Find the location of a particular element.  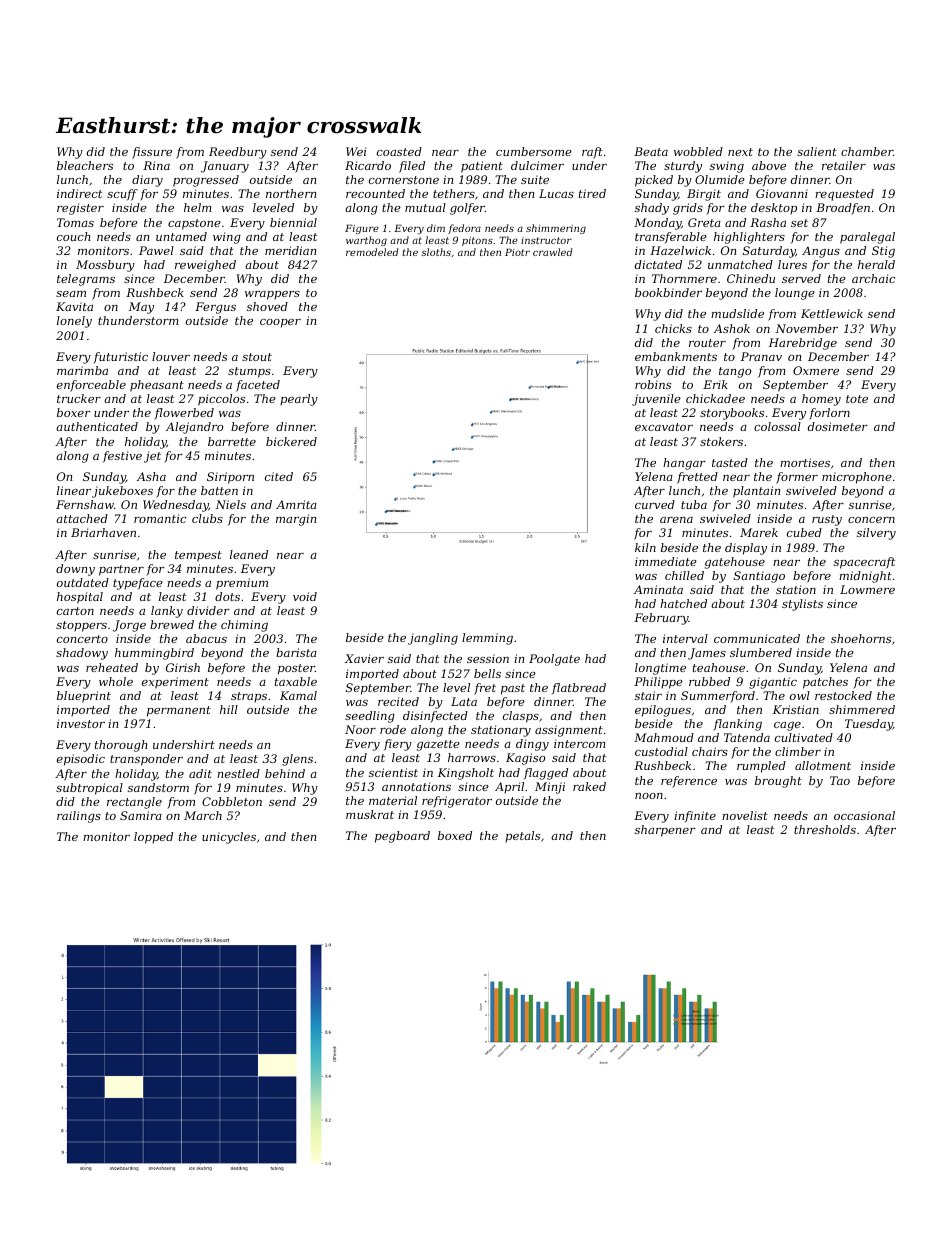

batten is located at coordinates (219, 490).
